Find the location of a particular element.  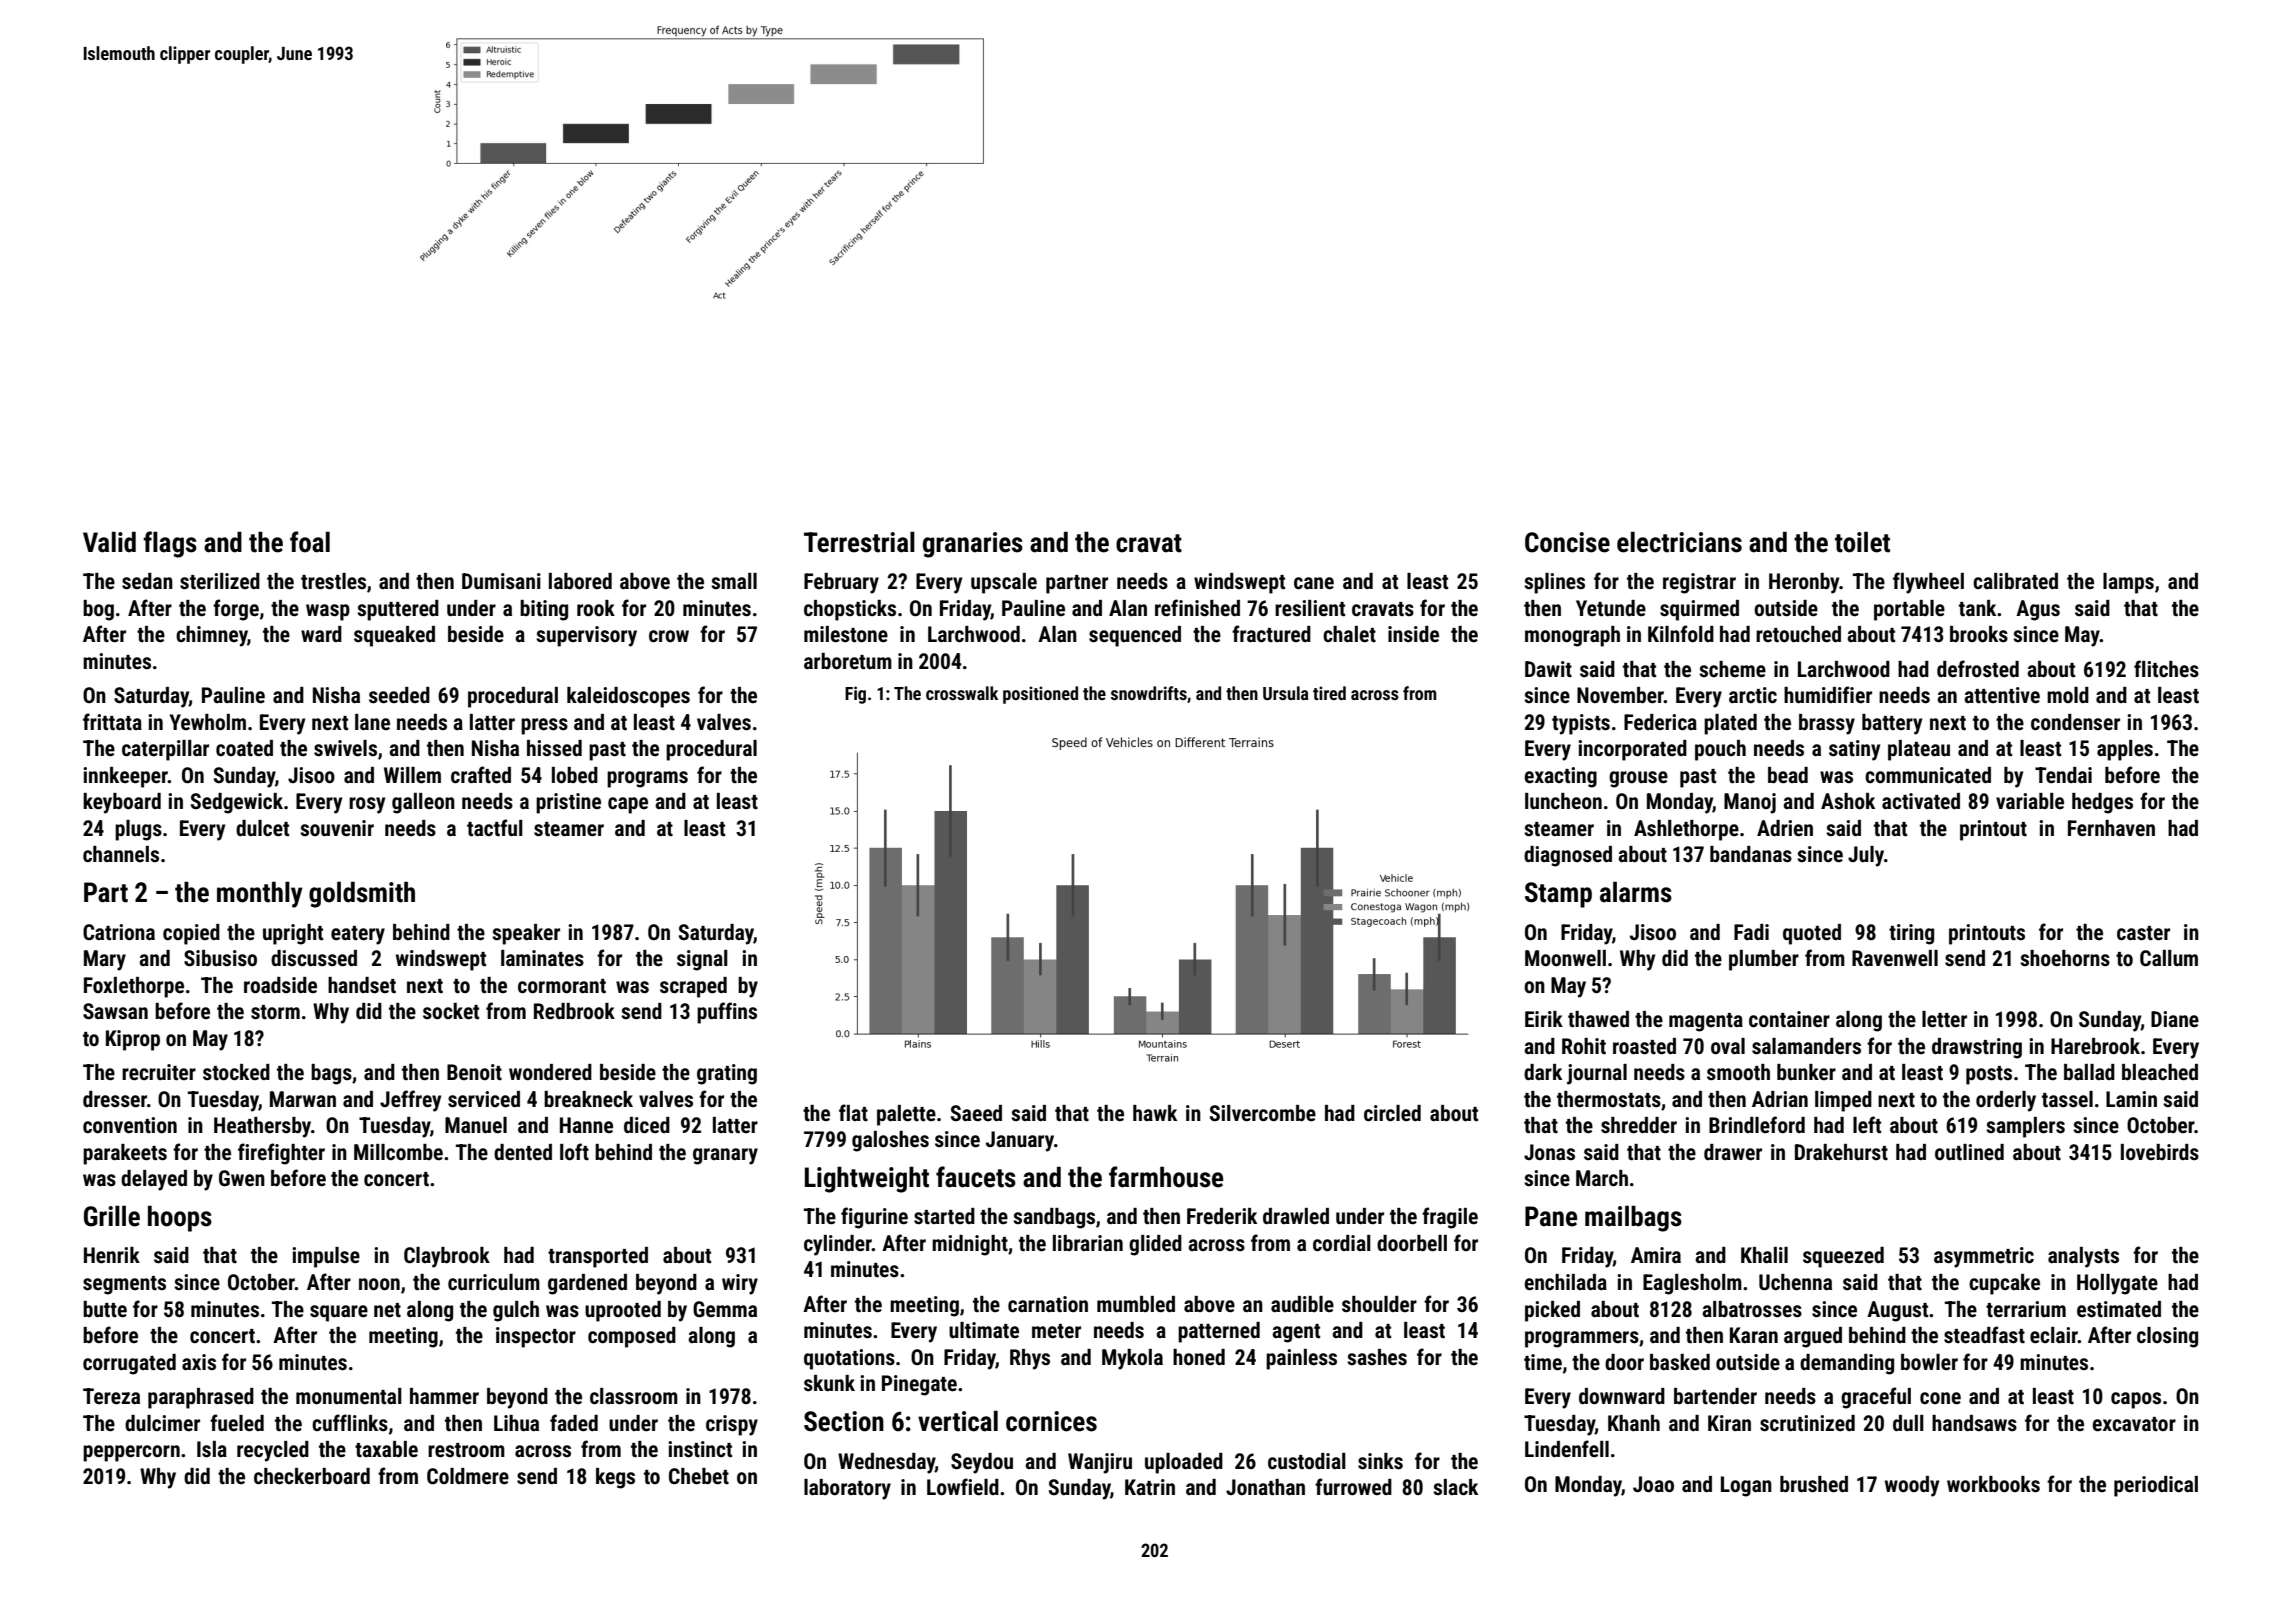

Khalil is located at coordinates (1764, 1255).
